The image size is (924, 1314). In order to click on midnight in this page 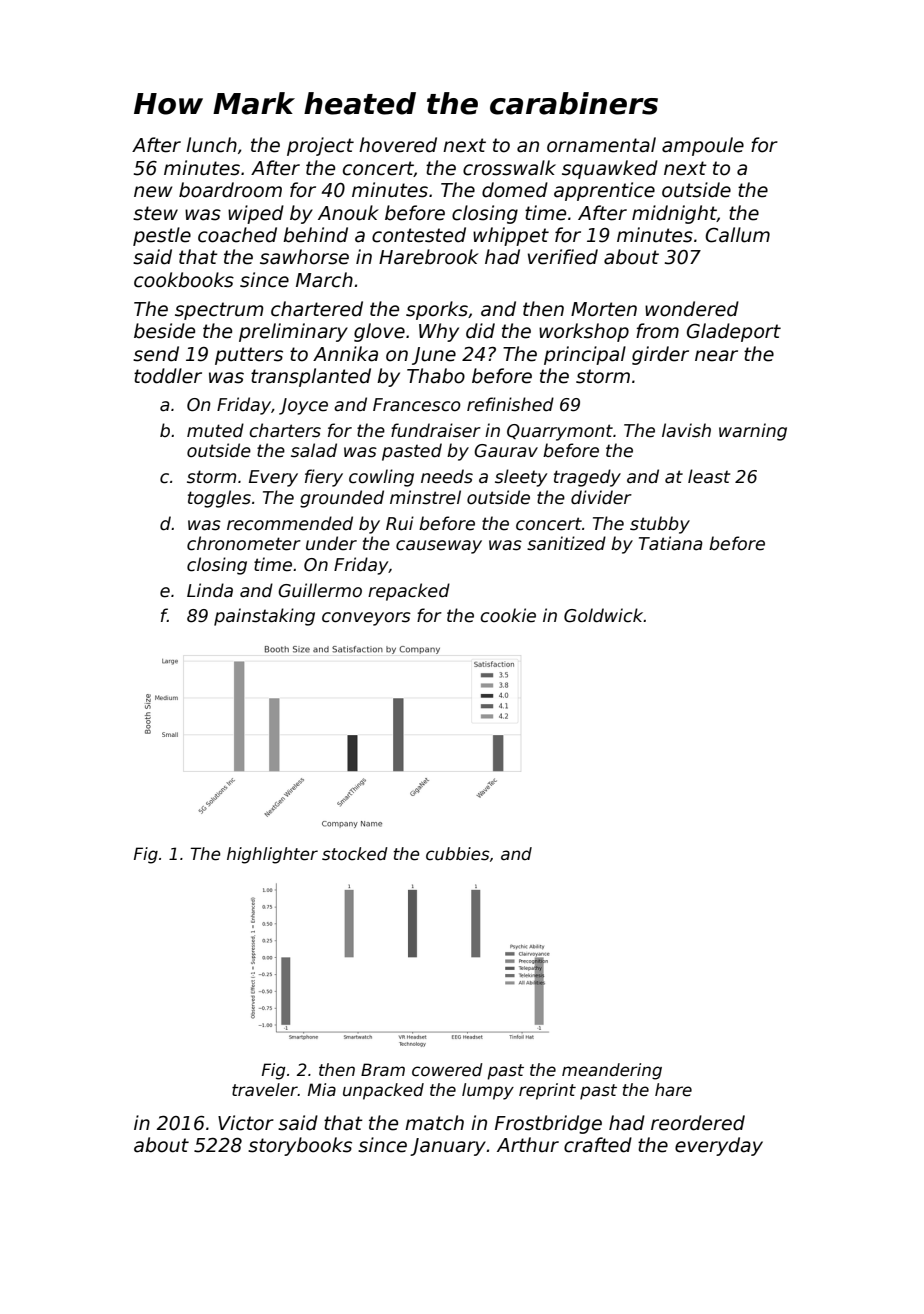, I will do `click(674, 214)`.
